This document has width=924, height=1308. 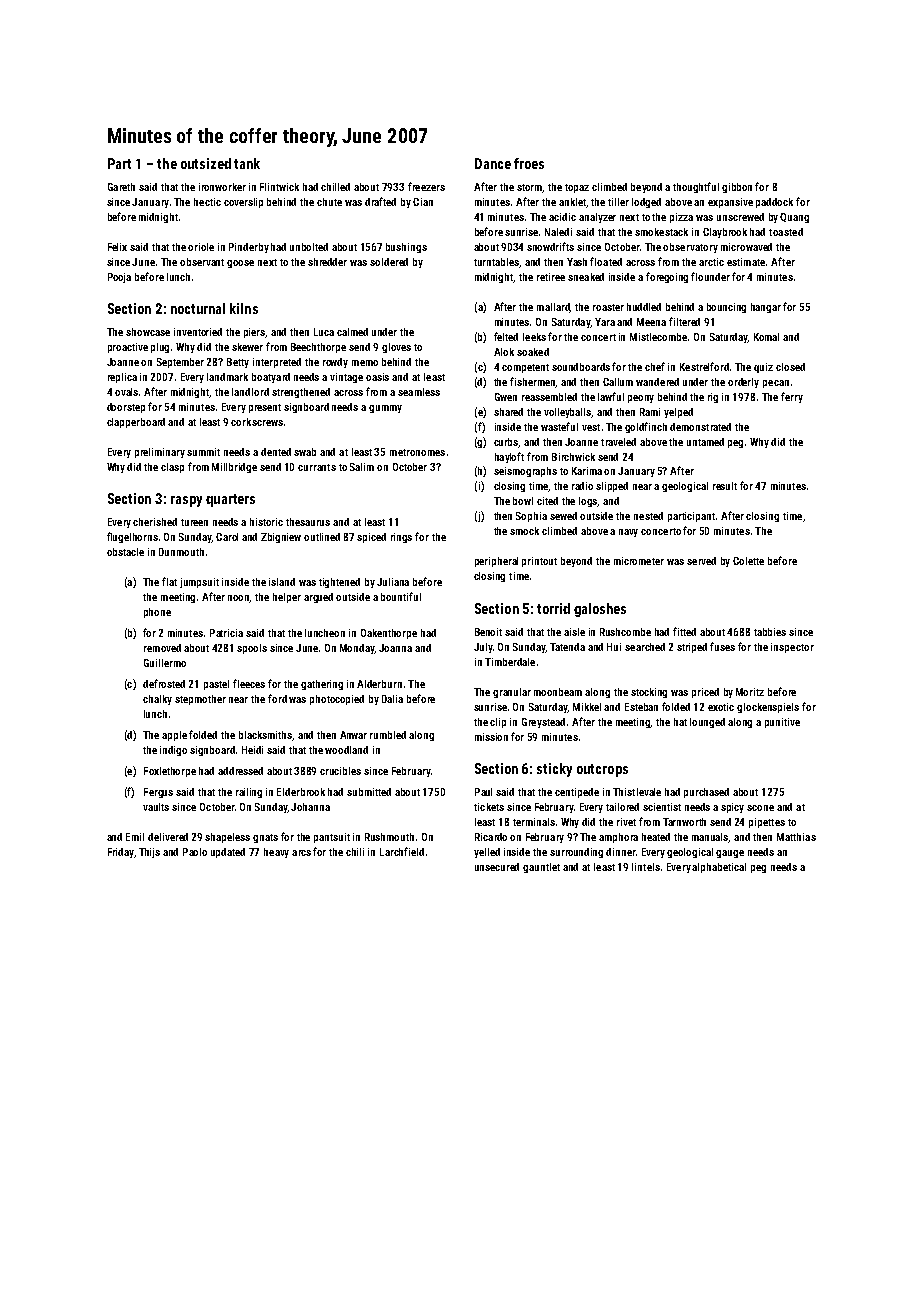 I want to click on outsized, so click(x=206, y=163).
